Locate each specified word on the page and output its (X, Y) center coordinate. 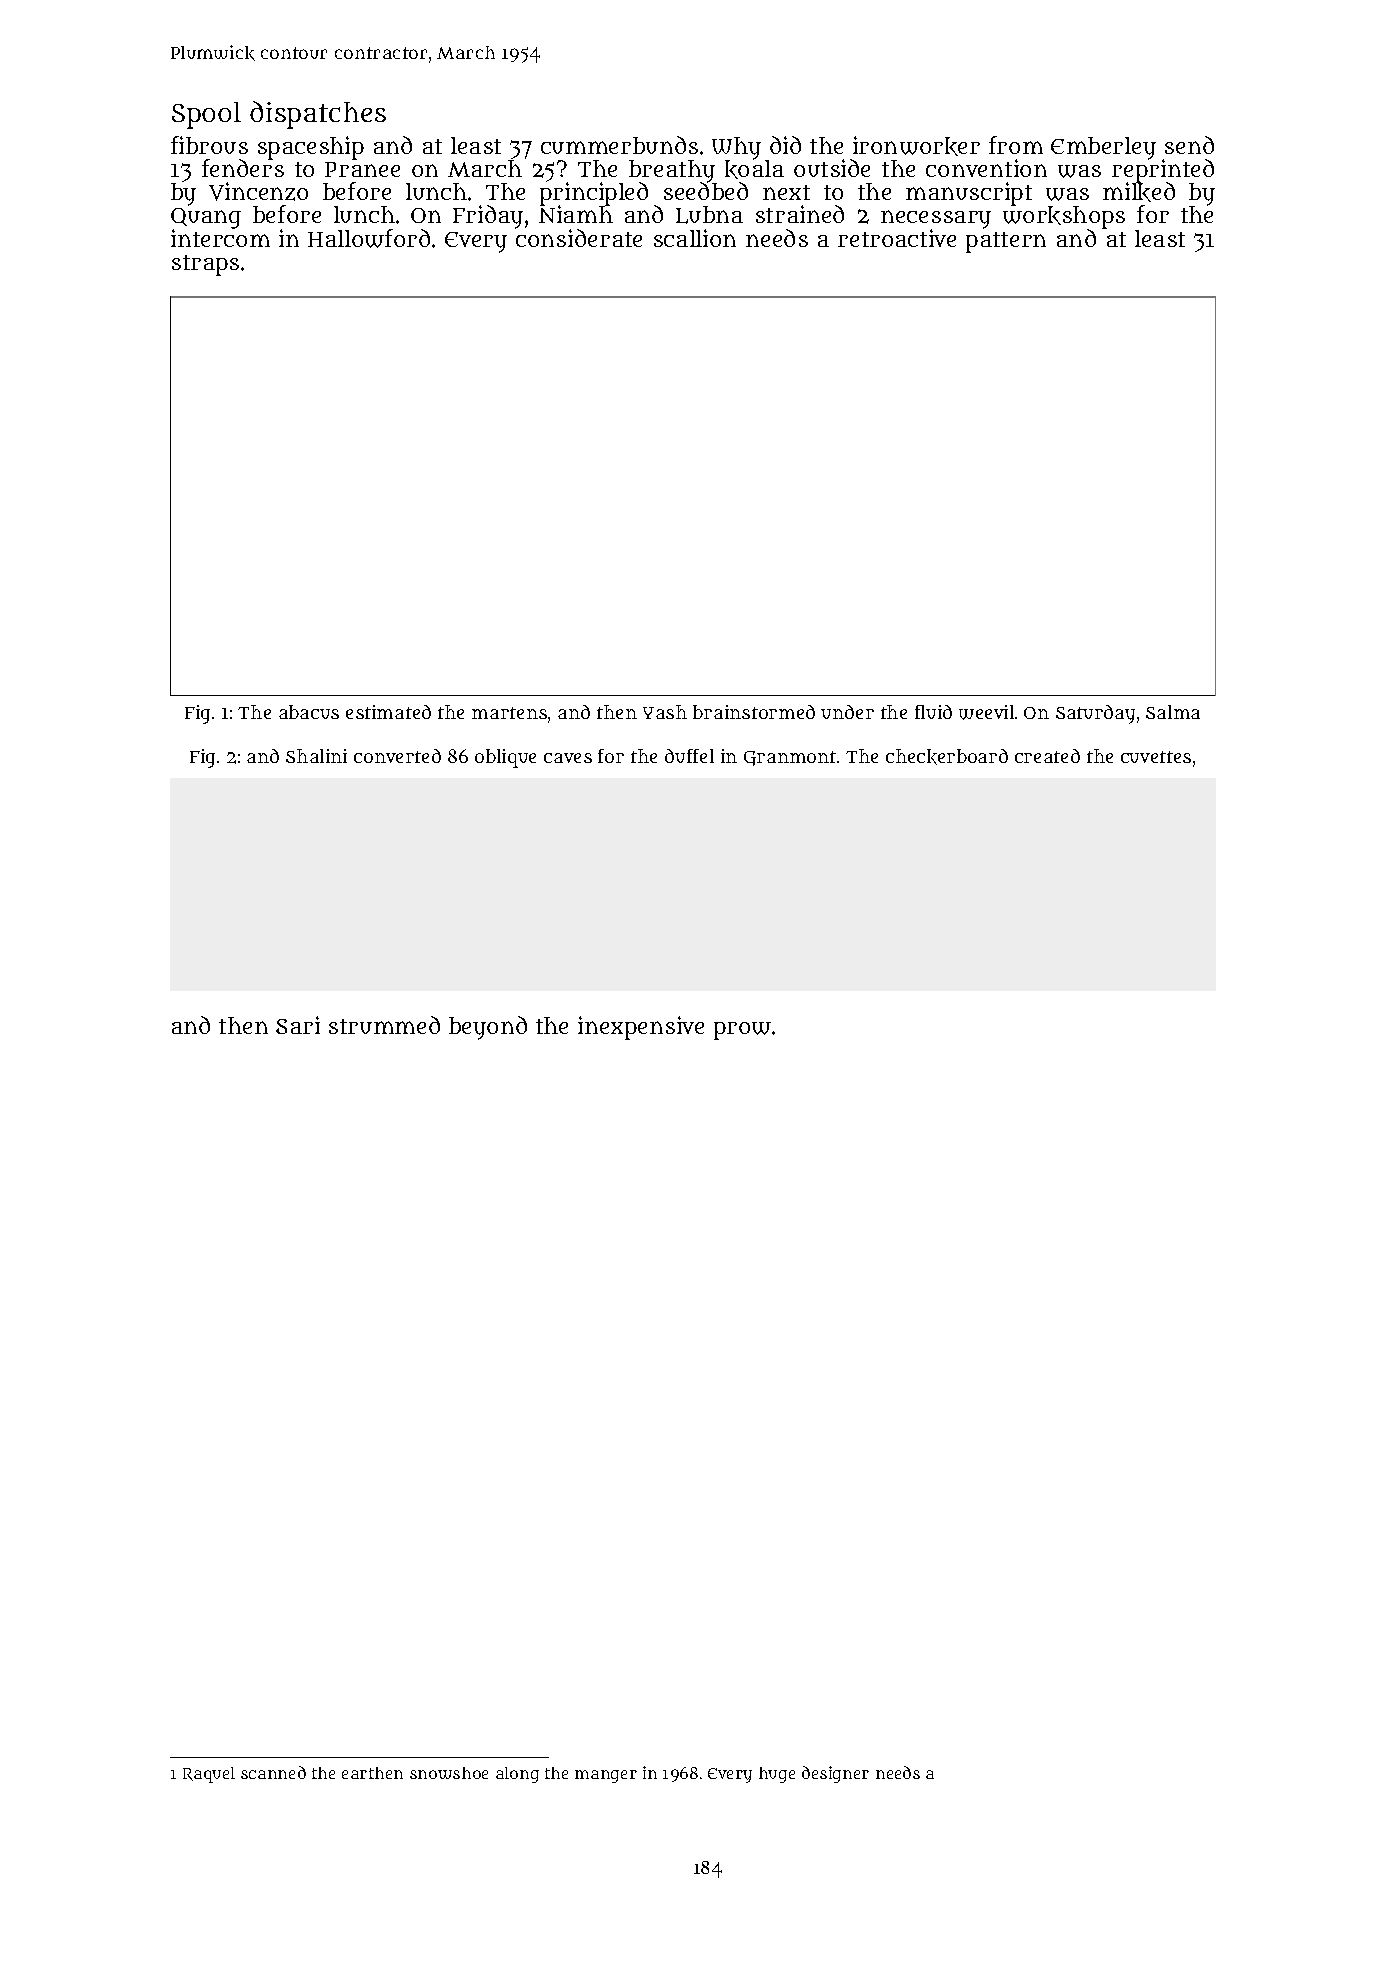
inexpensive (641, 1028)
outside (832, 168)
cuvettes (1156, 757)
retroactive (897, 238)
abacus (309, 712)
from (1016, 145)
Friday (488, 217)
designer (835, 1774)
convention (986, 168)
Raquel (209, 1775)
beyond (488, 1028)
